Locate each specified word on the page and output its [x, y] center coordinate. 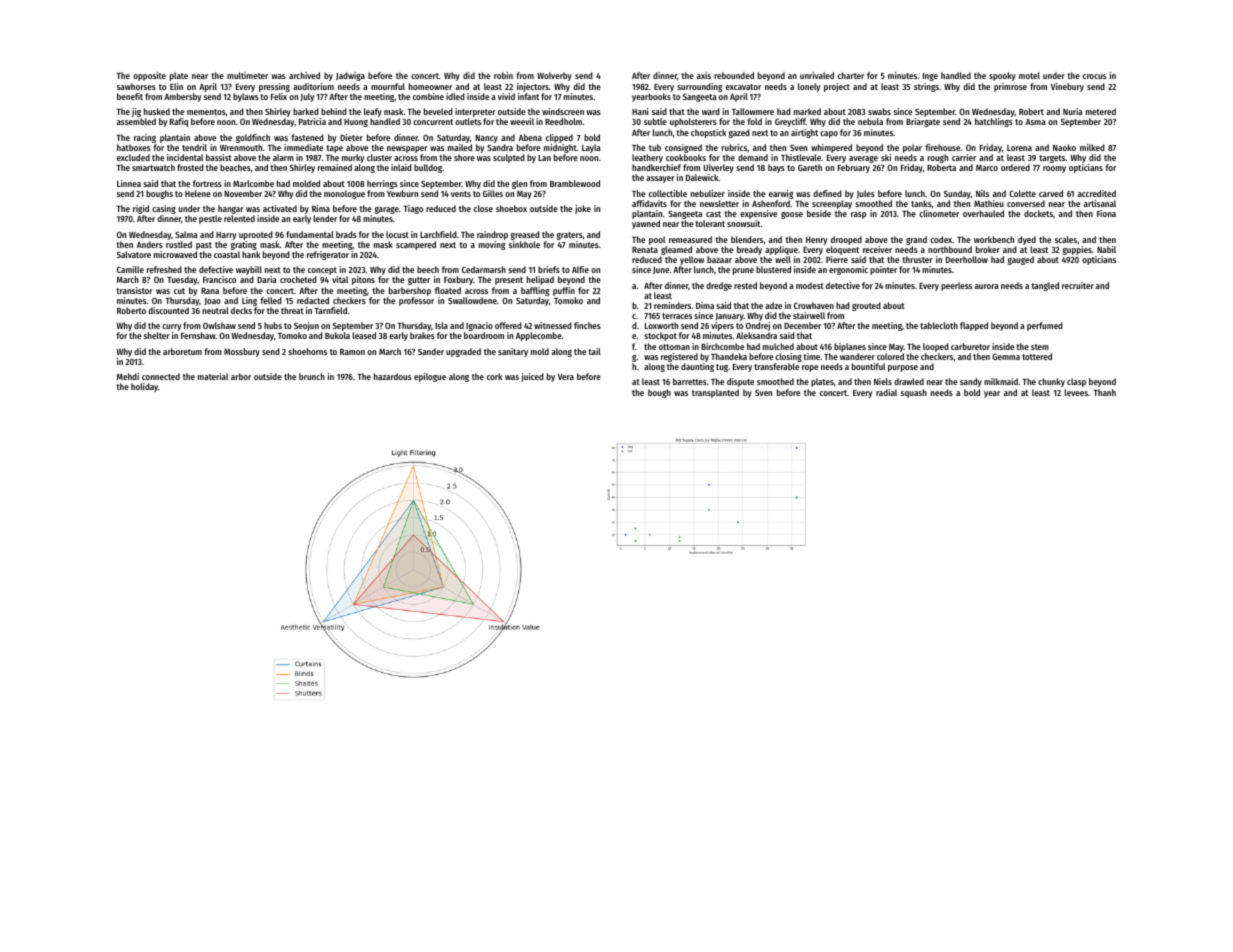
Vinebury [1067, 87]
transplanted [715, 393]
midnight [560, 148]
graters [570, 236]
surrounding [699, 87]
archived [304, 75]
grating [244, 245]
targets [1052, 159]
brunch [312, 376]
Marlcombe [253, 183]
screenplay [832, 204]
